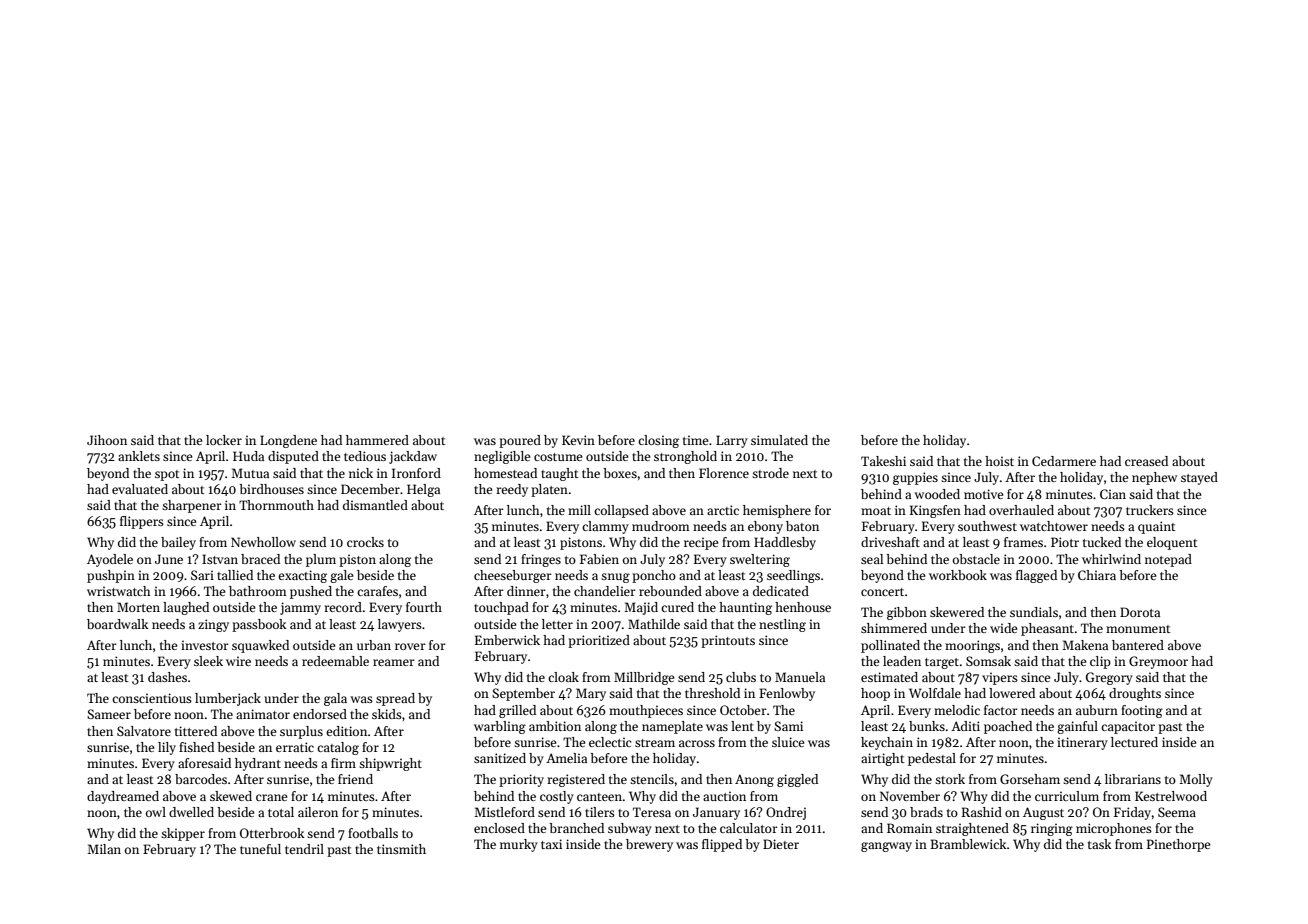 This page has height=924, width=1308. I want to click on fringes, so click(541, 560).
